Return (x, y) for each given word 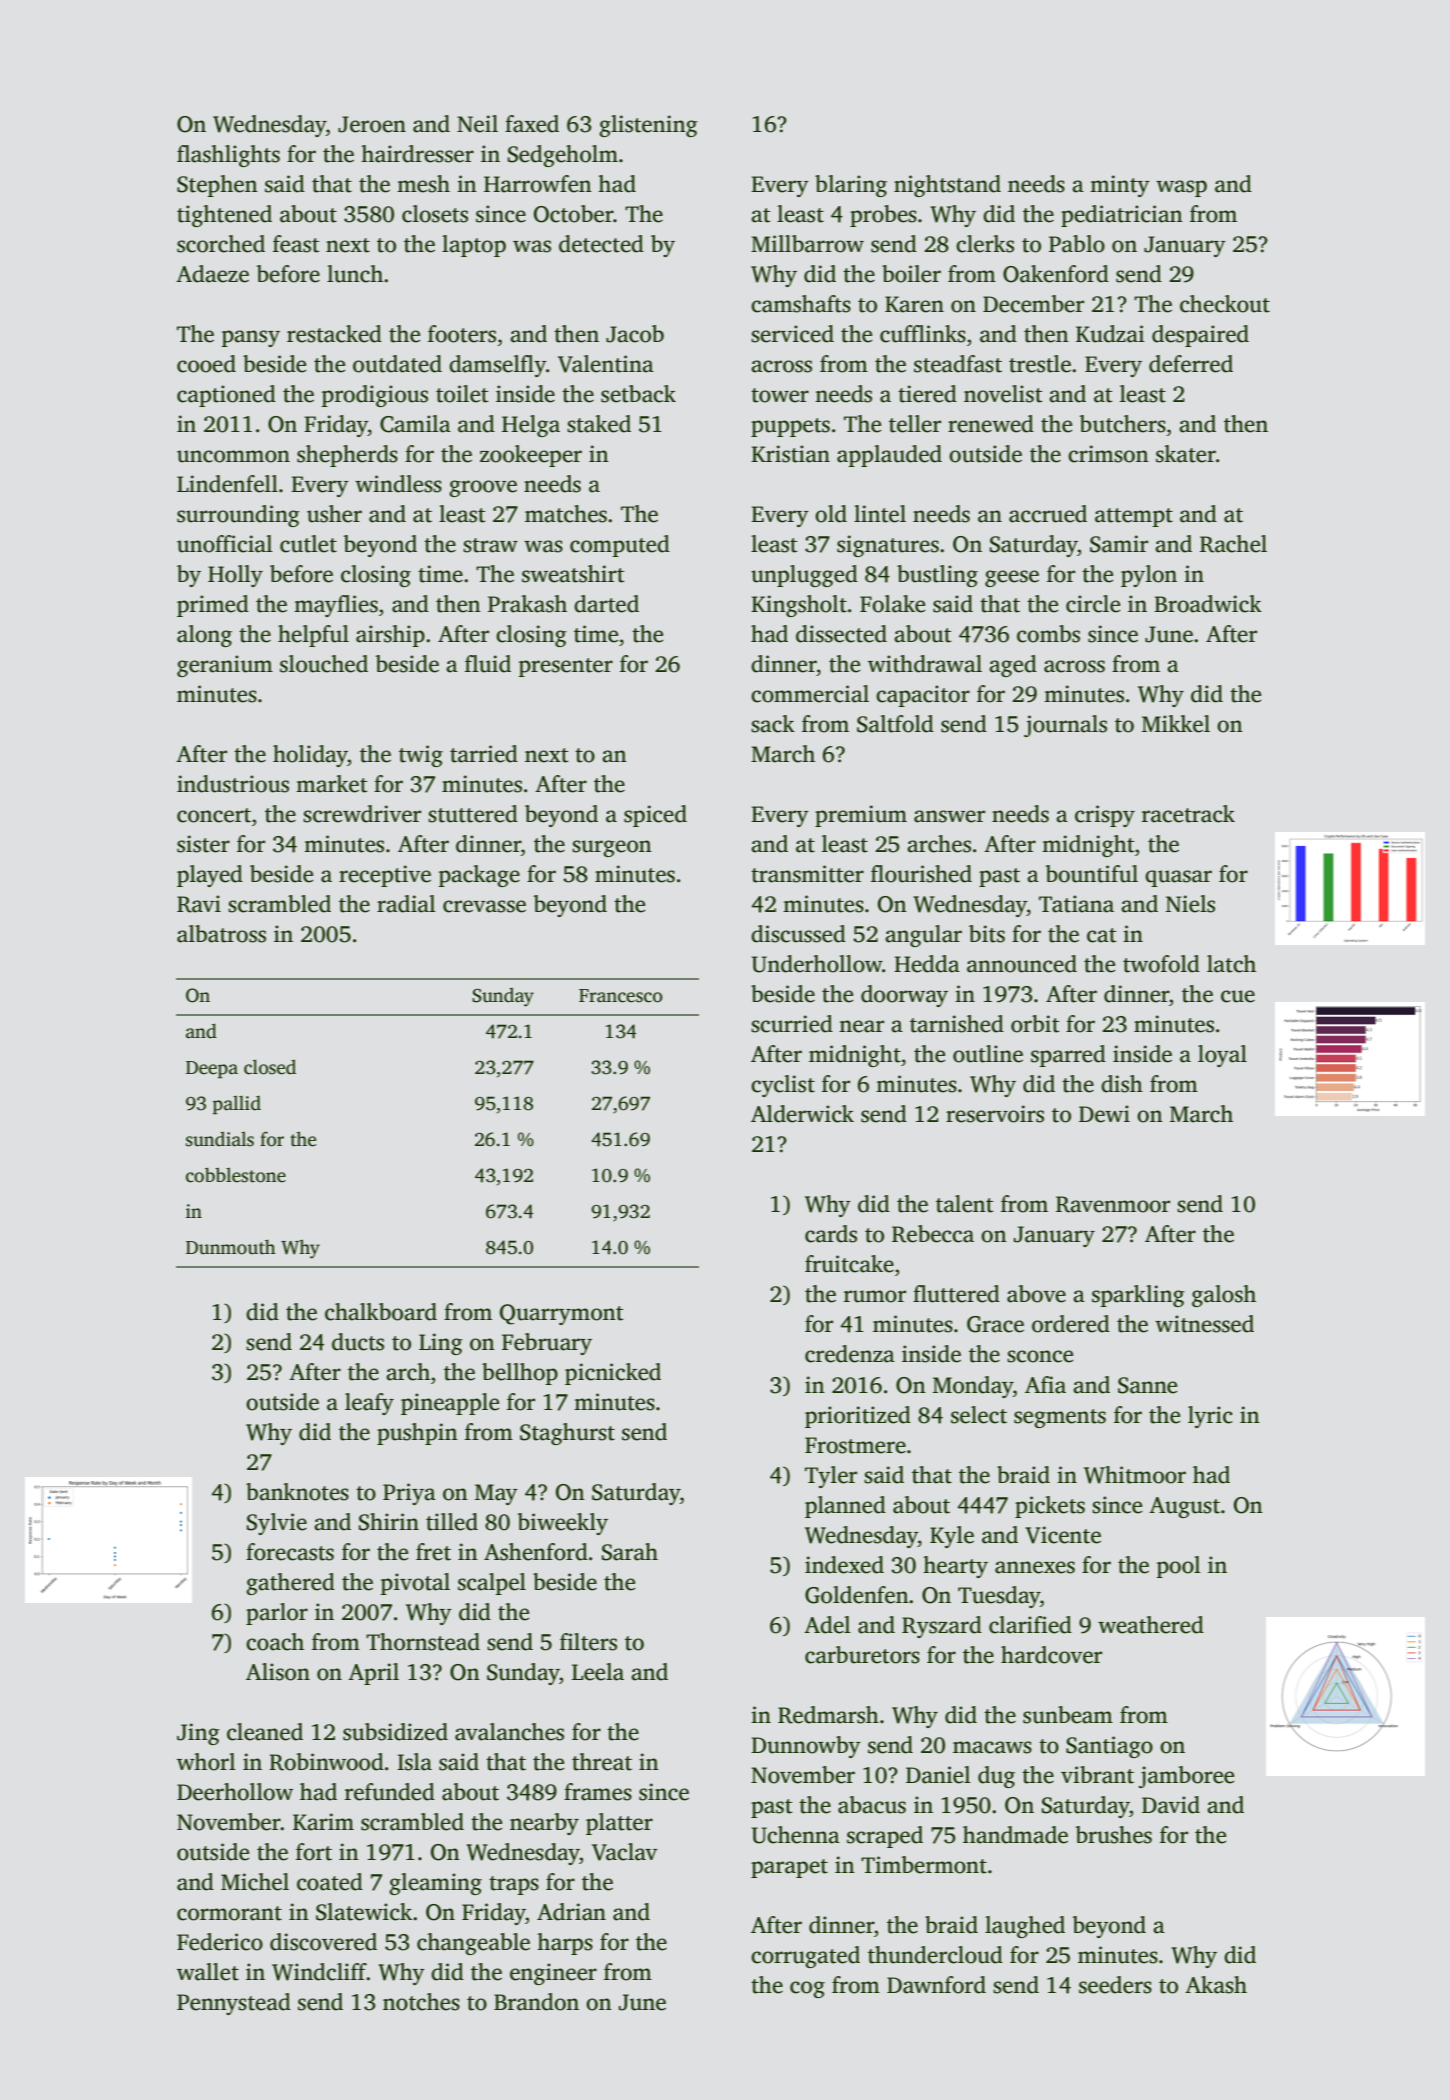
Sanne (1147, 1385)
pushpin (417, 1434)
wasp (1181, 188)
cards (831, 1234)
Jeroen (372, 124)
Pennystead (234, 2004)
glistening (648, 126)
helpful (313, 636)
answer (949, 816)
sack (773, 724)
